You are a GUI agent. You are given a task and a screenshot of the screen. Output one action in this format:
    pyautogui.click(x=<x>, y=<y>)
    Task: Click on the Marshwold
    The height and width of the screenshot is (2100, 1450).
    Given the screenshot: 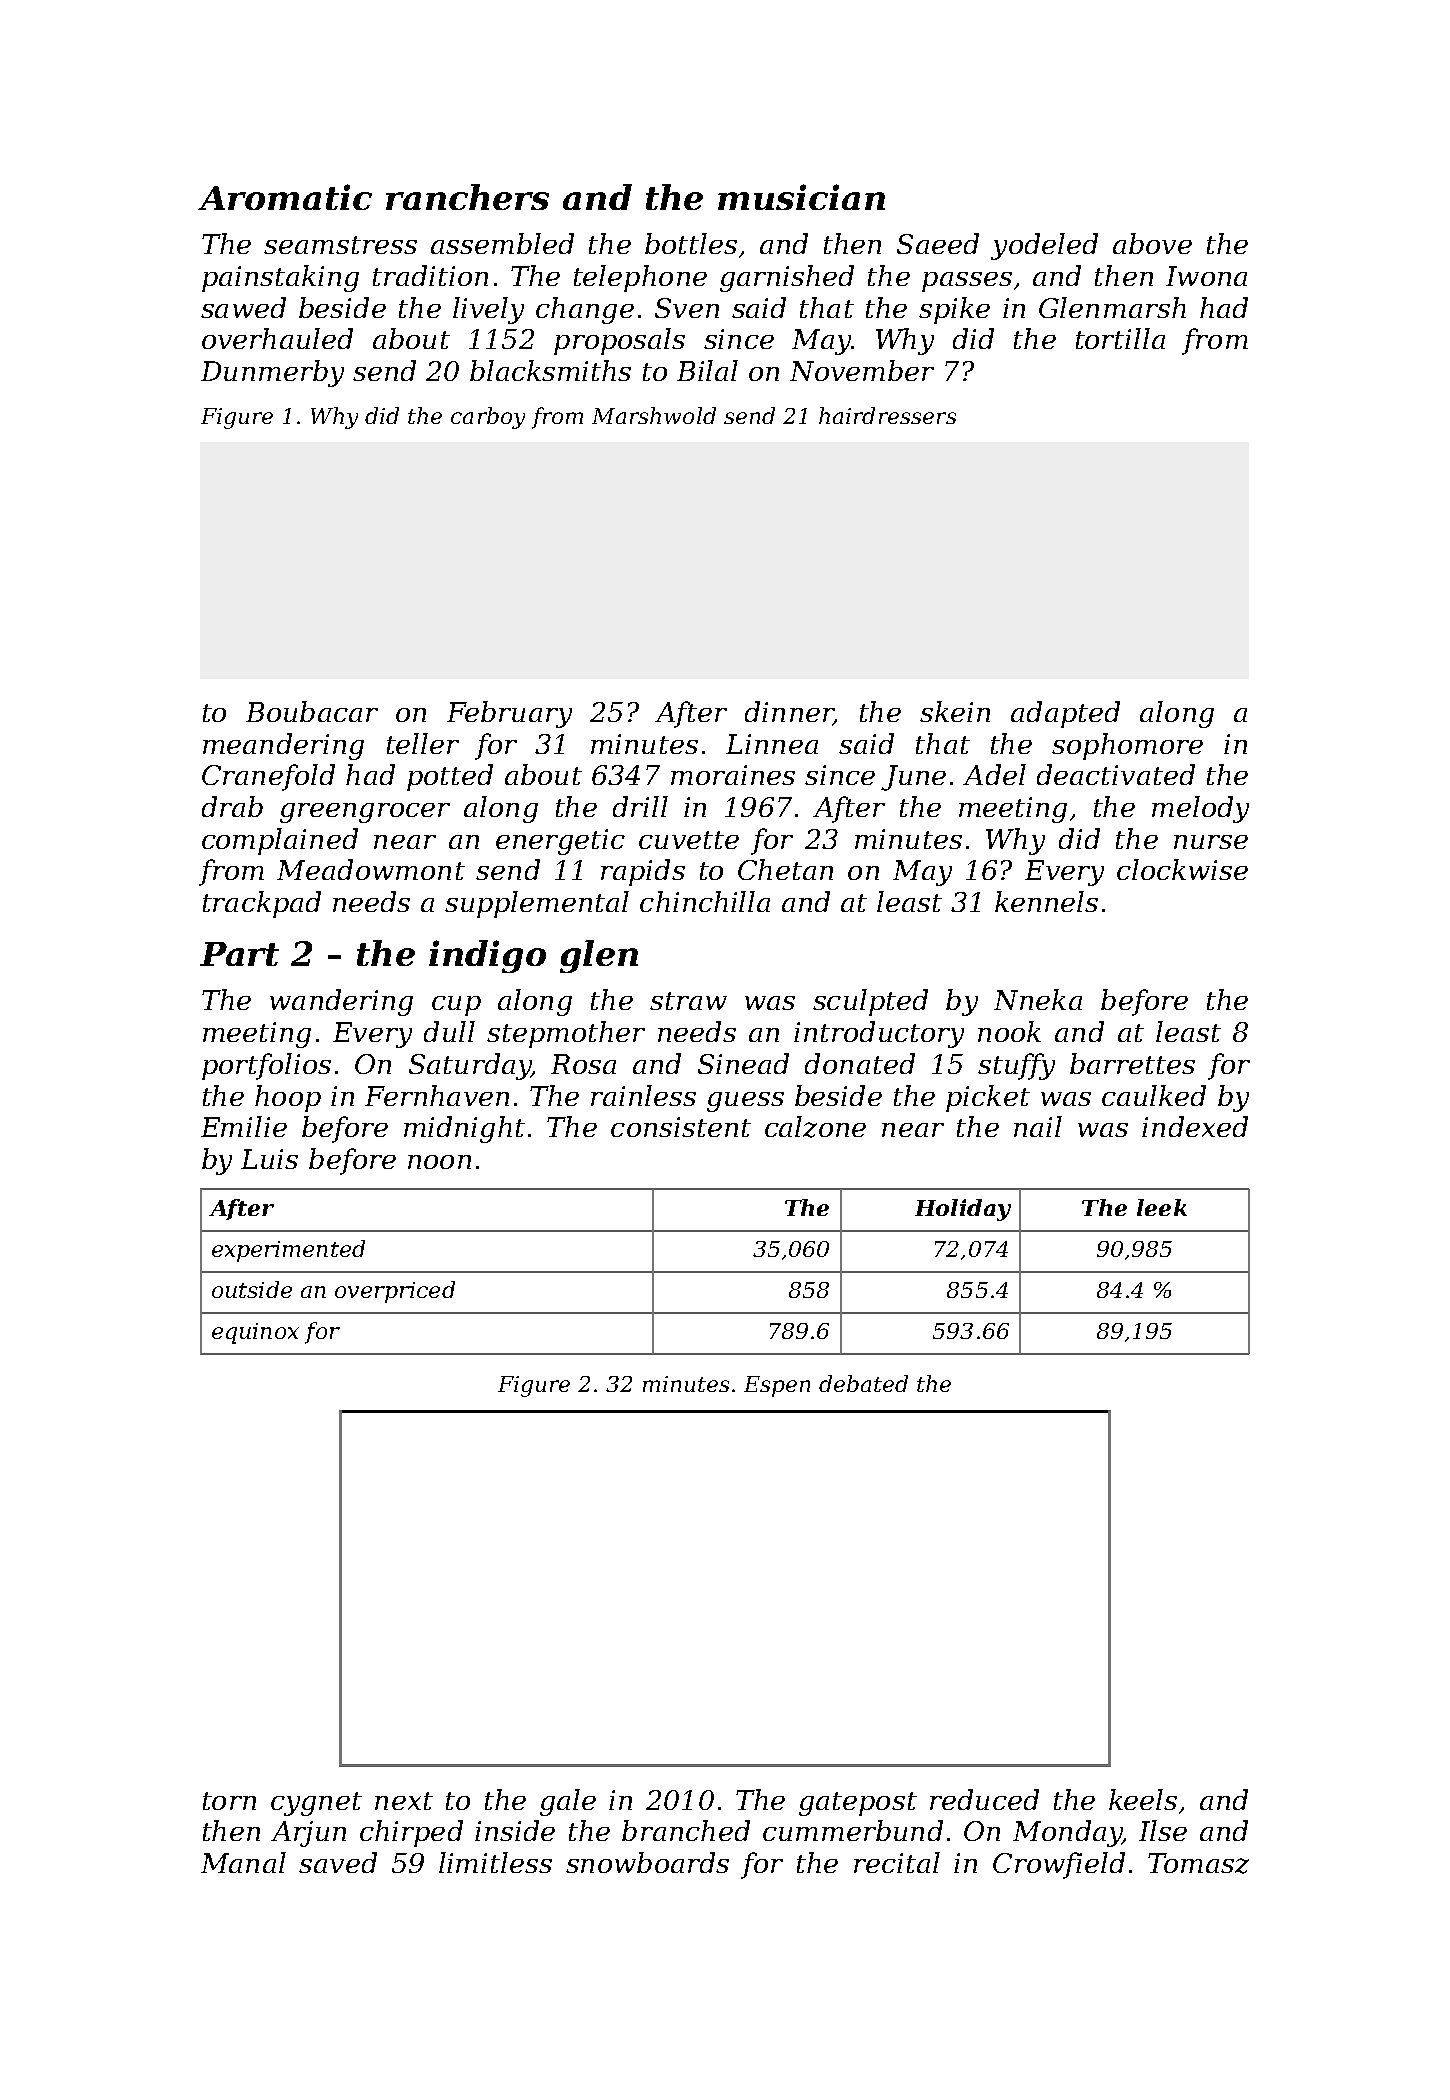 What is the action you would take?
    pyautogui.click(x=654, y=415)
